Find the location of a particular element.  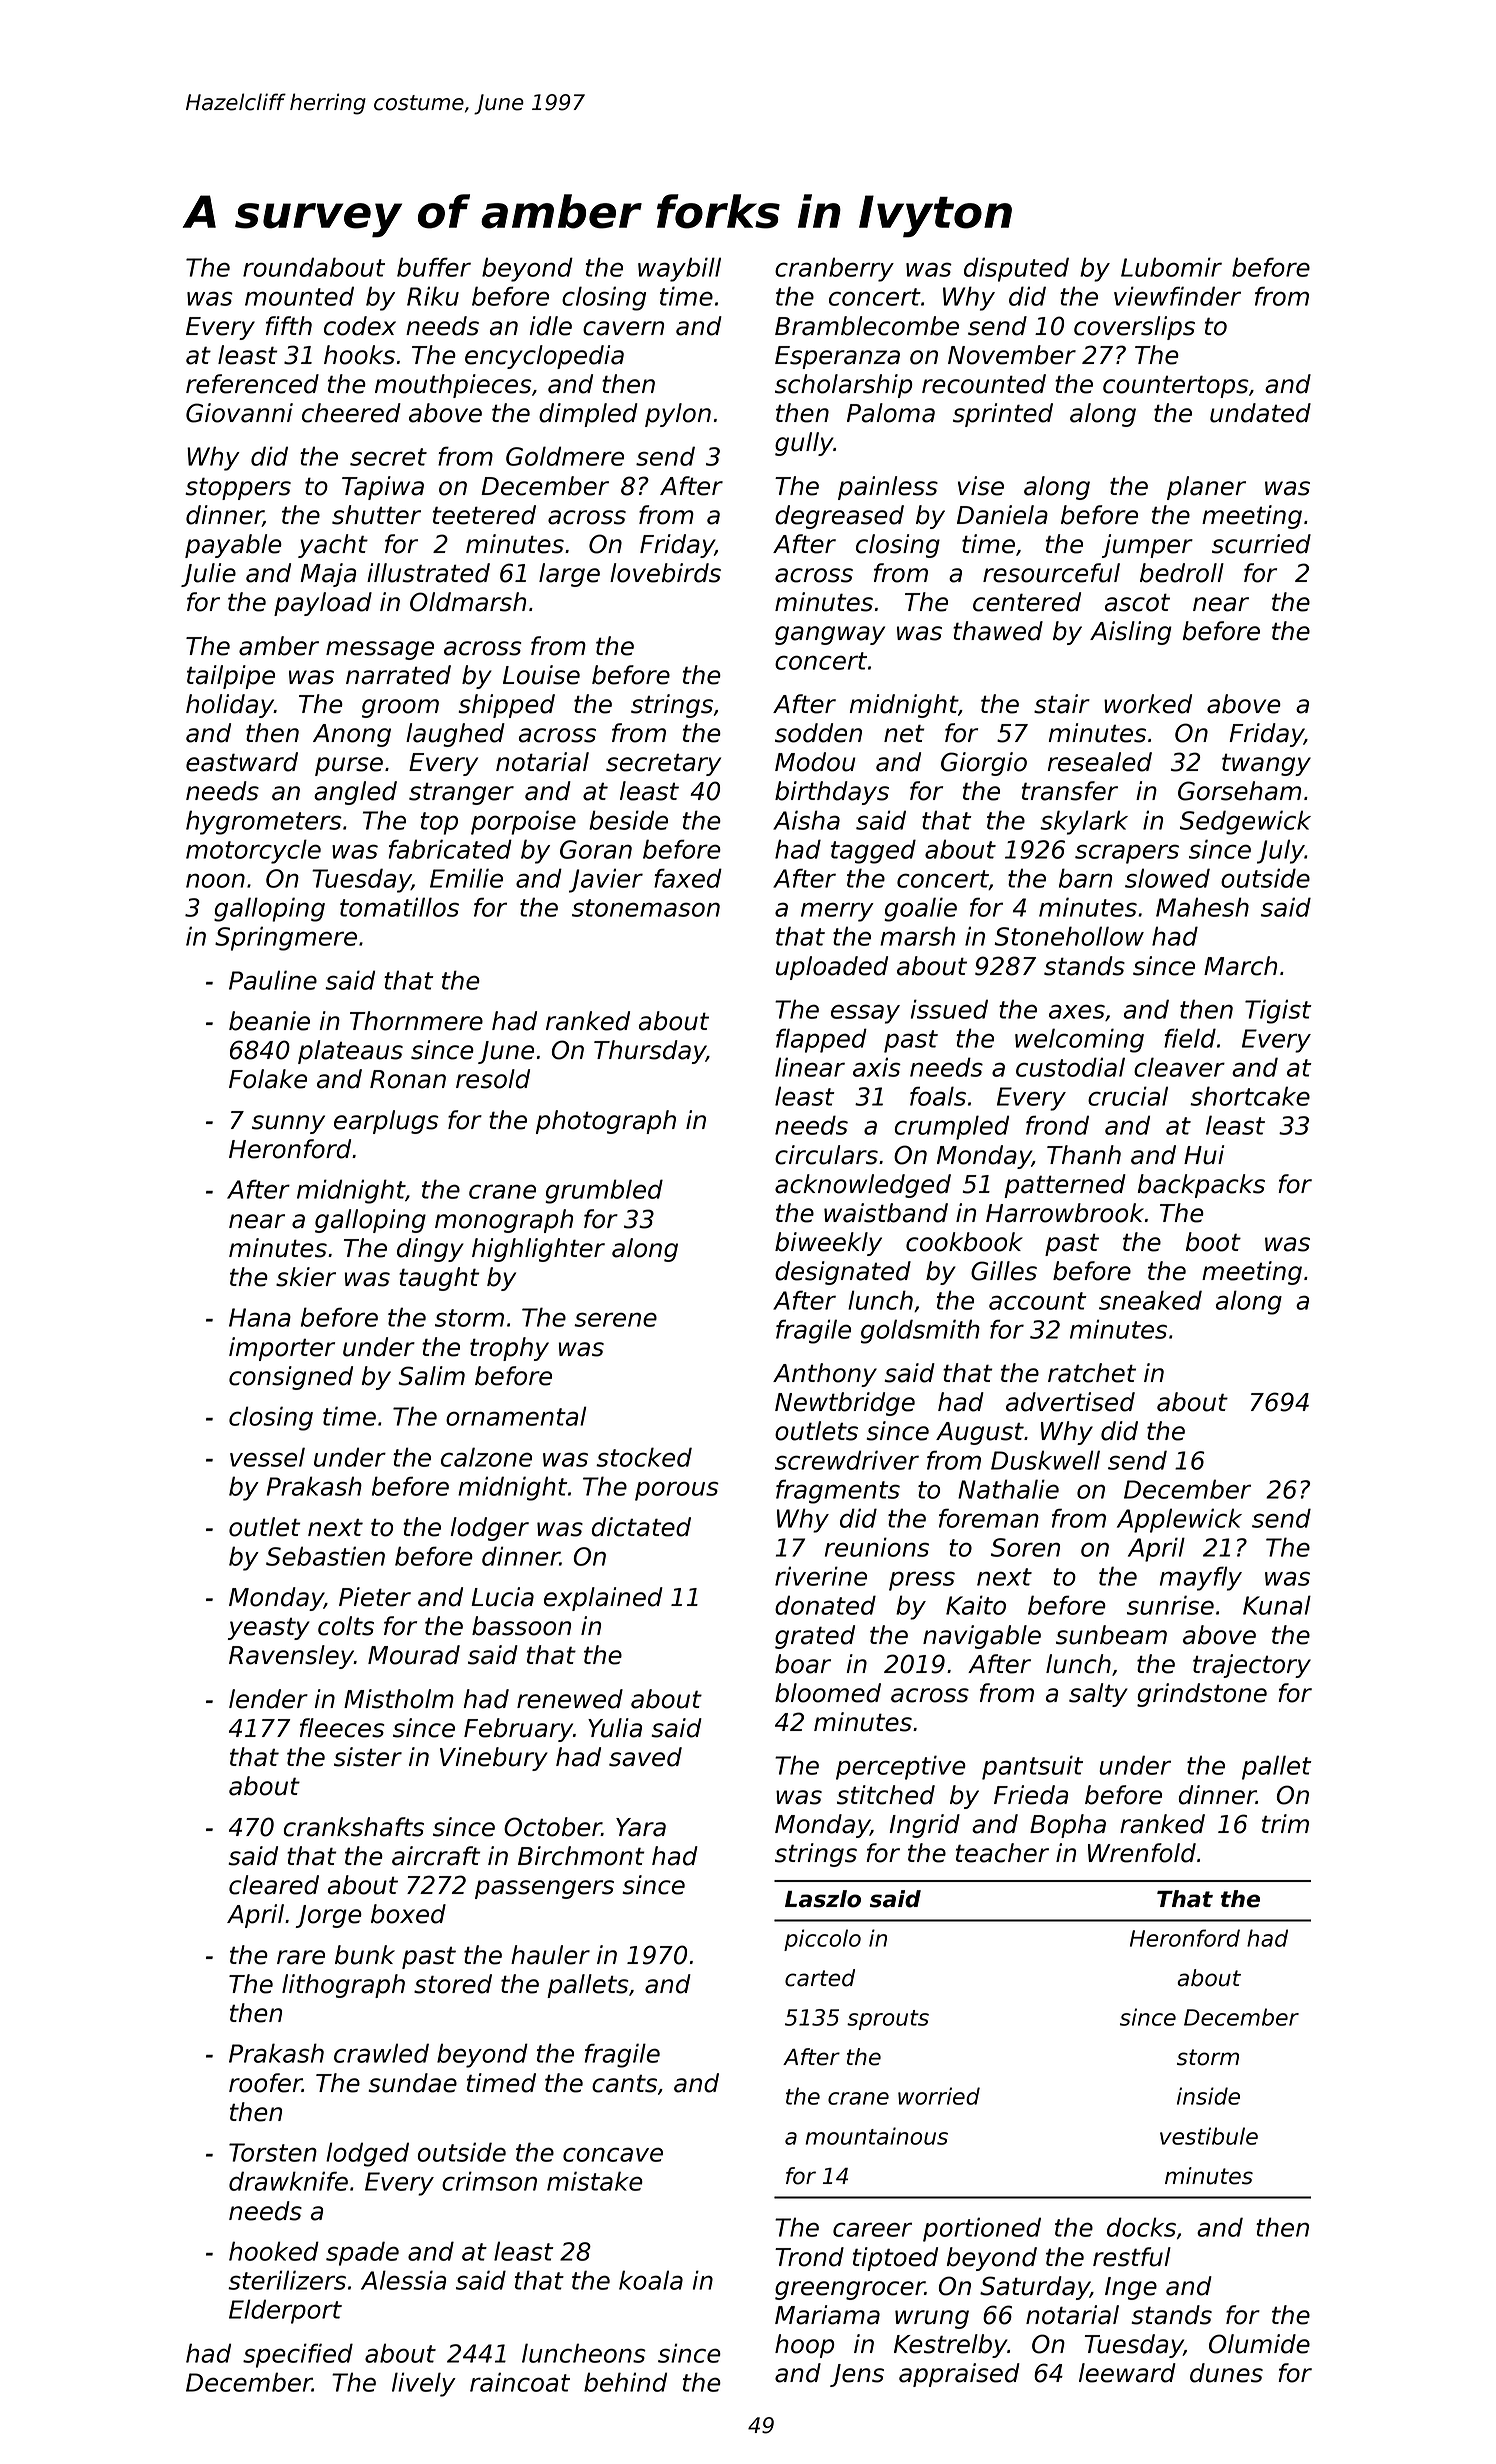

Jens is located at coordinates (857, 2375).
